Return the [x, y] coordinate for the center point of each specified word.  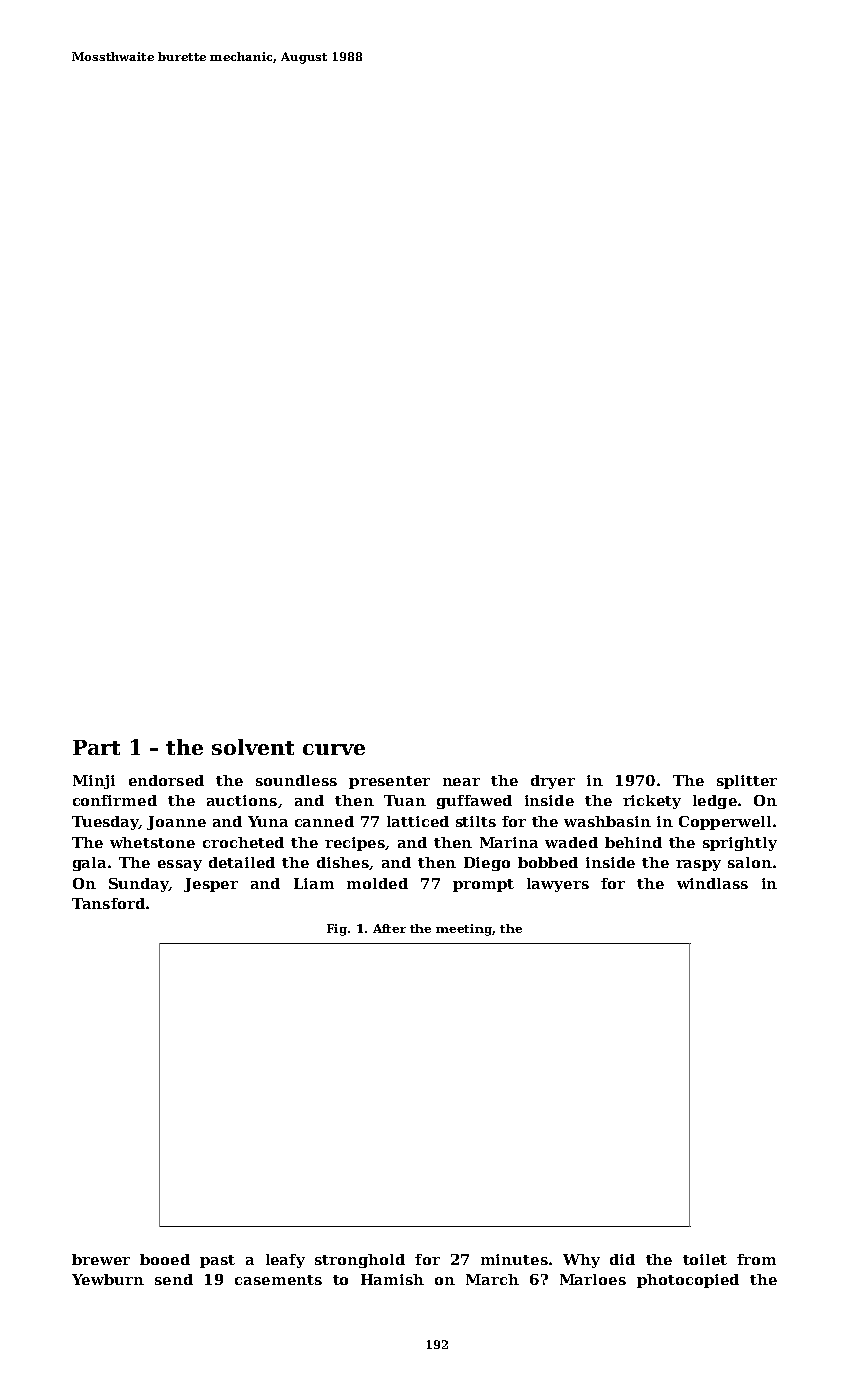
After [389, 928]
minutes [514, 1259]
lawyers [558, 885]
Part [96, 747]
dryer [553, 782]
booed [165, 1259]
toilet [705, 1259]
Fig [337, 930]
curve [334, 749]
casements [278, 1280]
